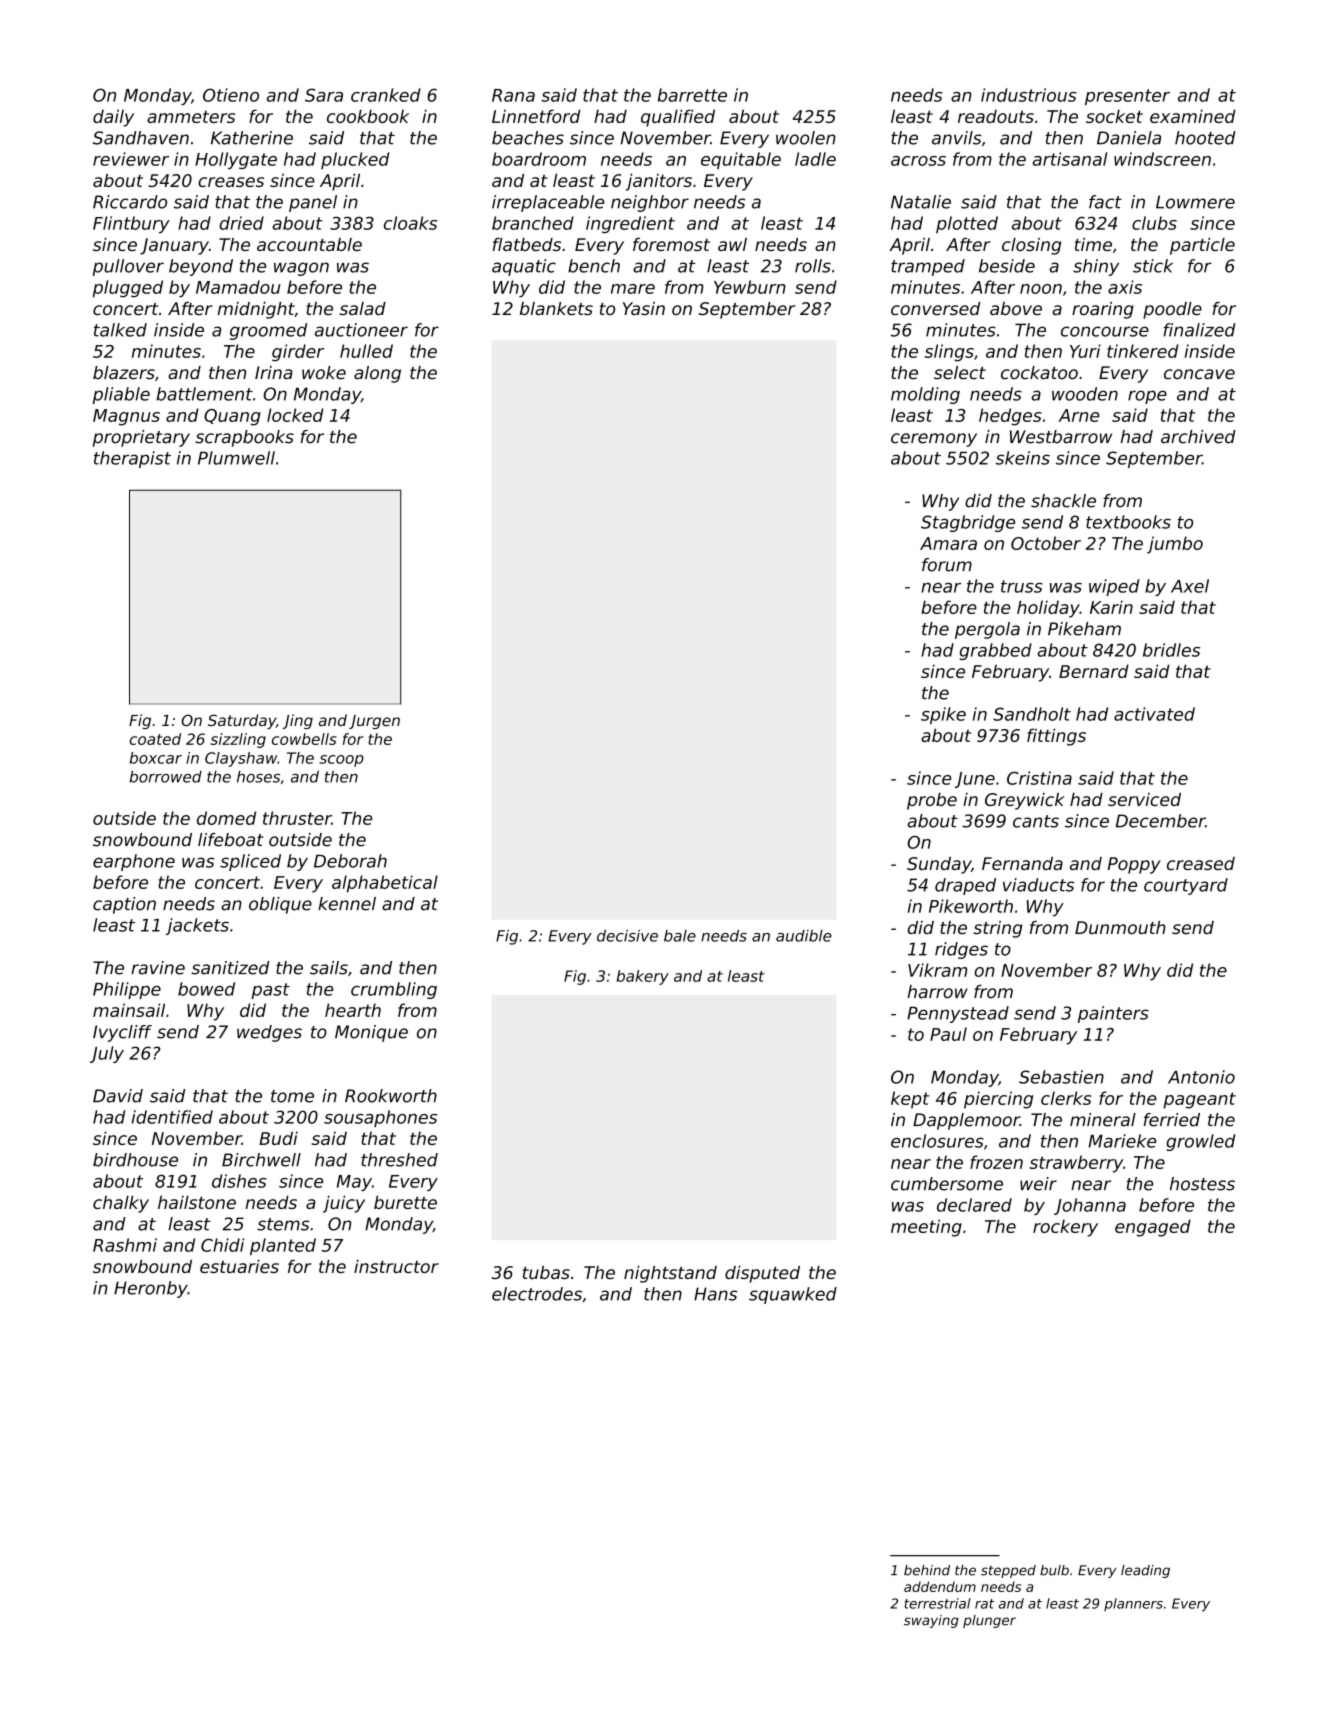  Describe the element at coordinates (1038, 885) in the screenshot. I see `viaducts` at that location.
